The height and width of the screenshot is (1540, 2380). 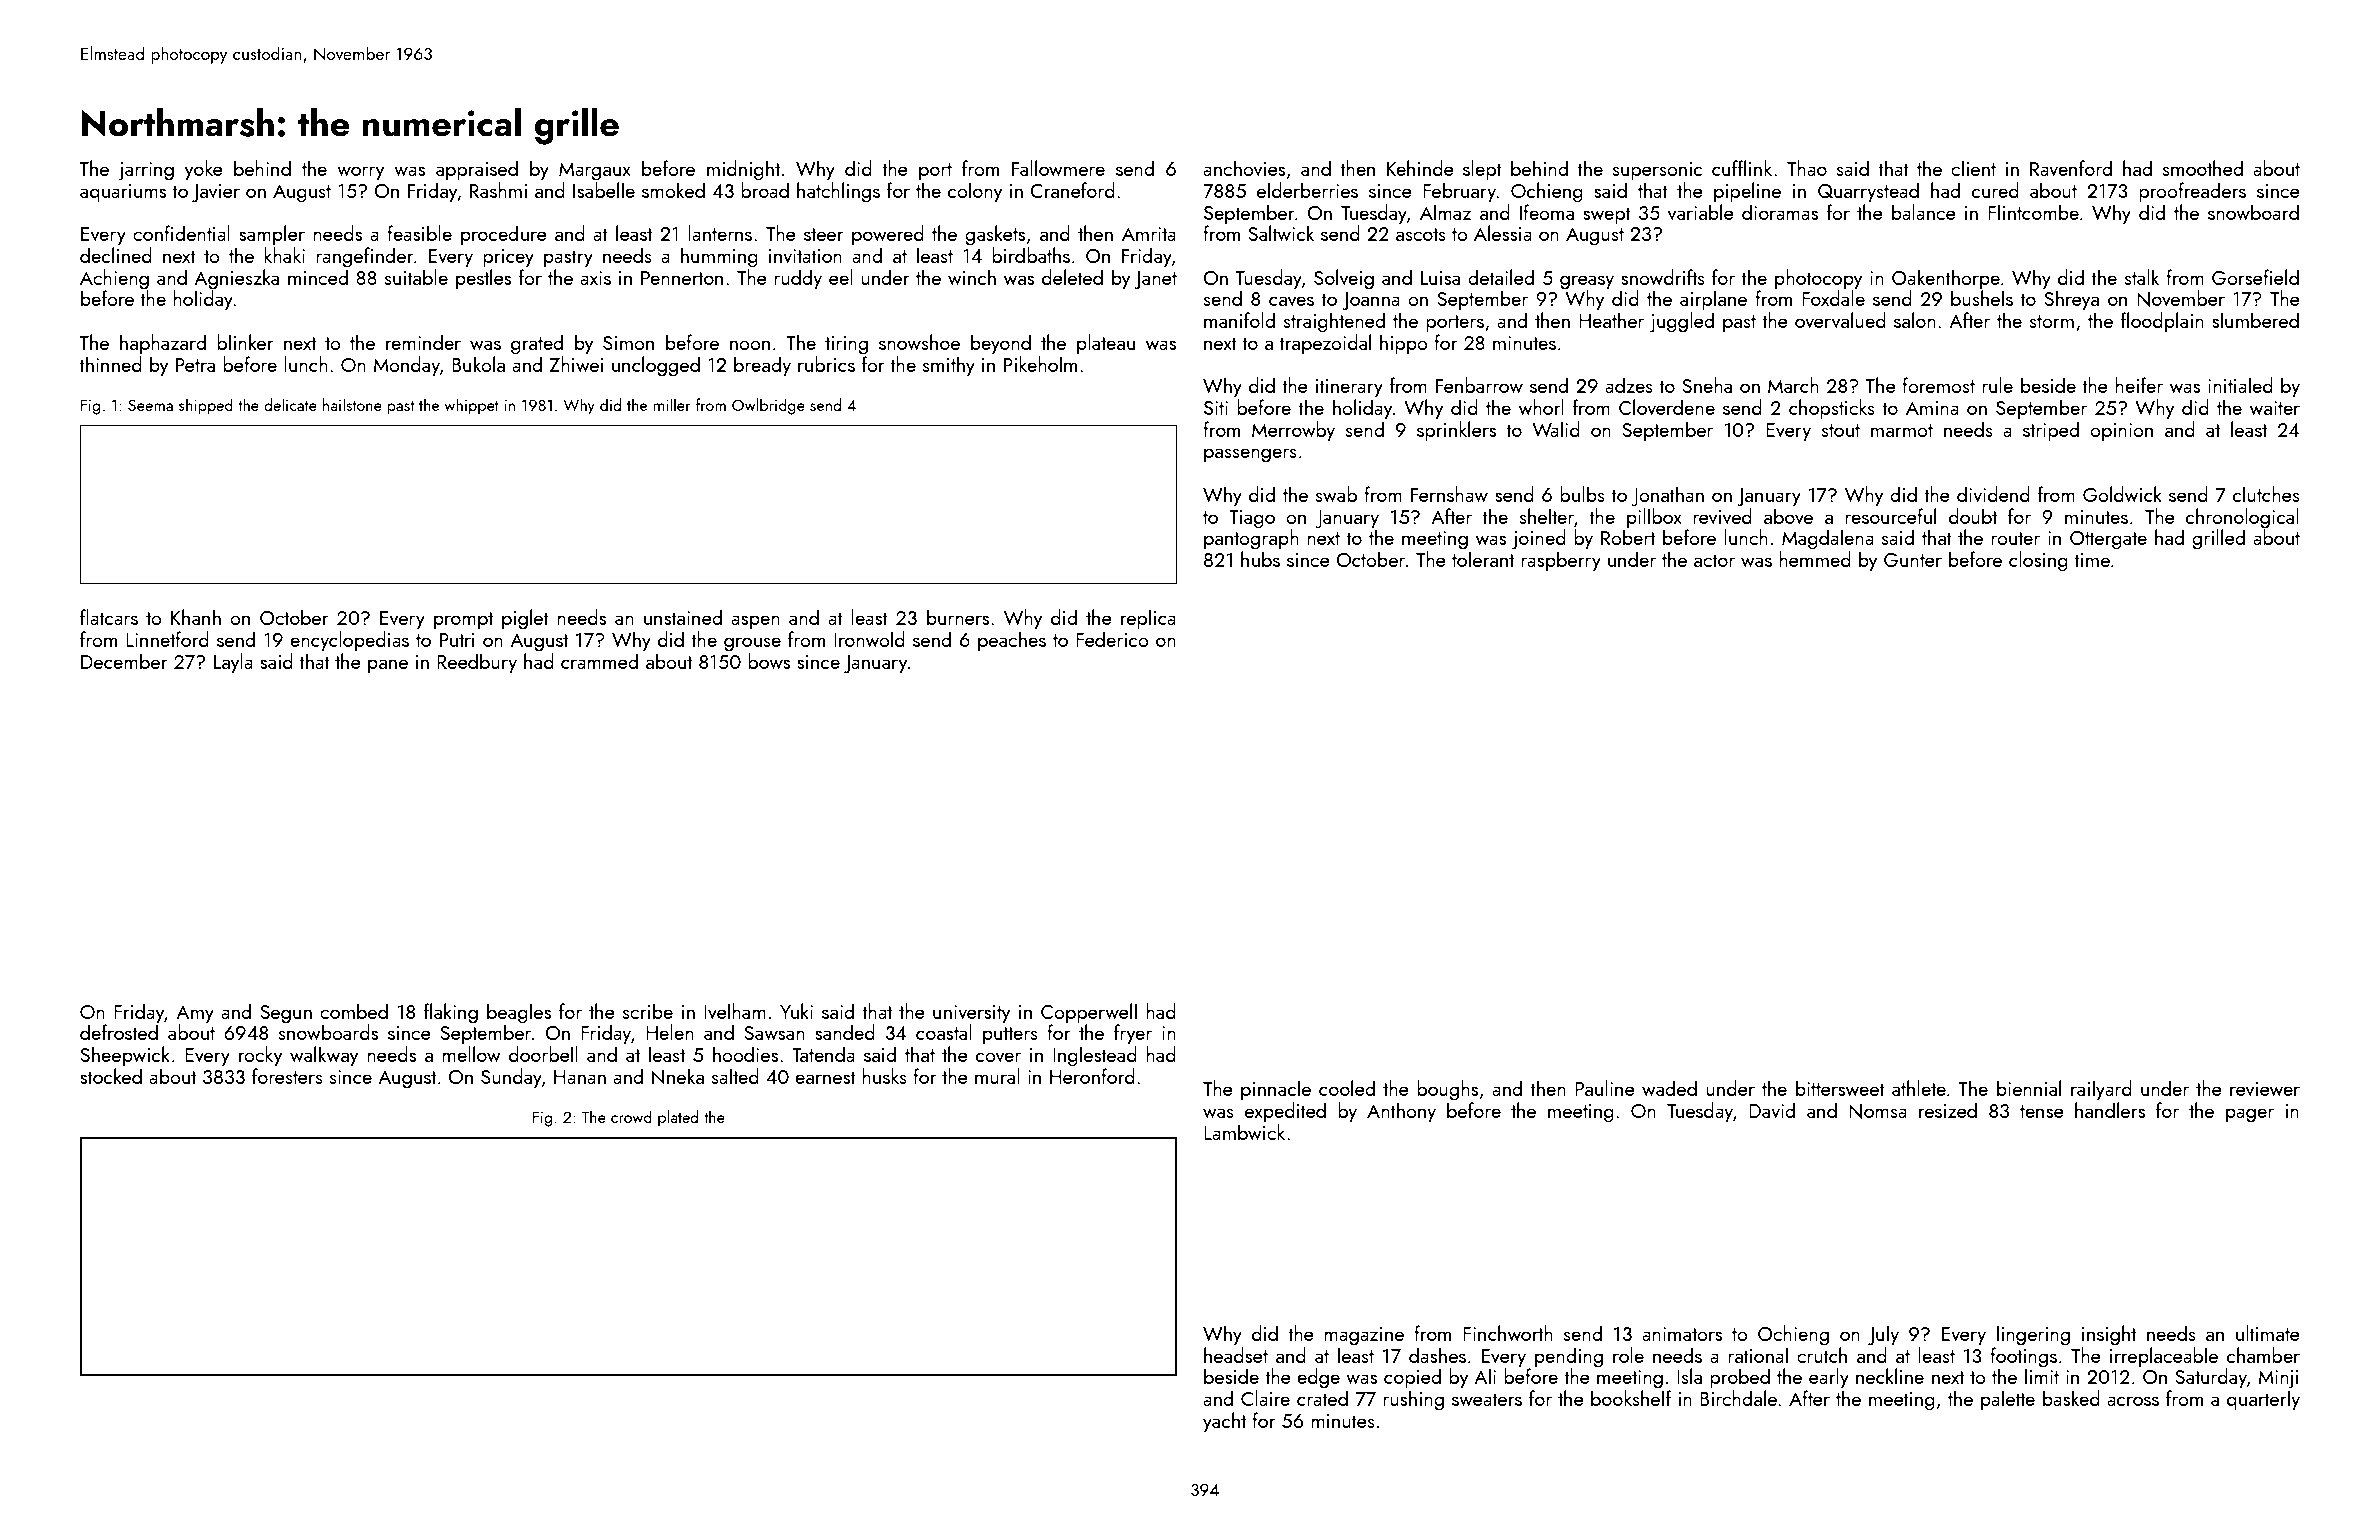 I want to click on crowd, so click(x=631, y=1116).
